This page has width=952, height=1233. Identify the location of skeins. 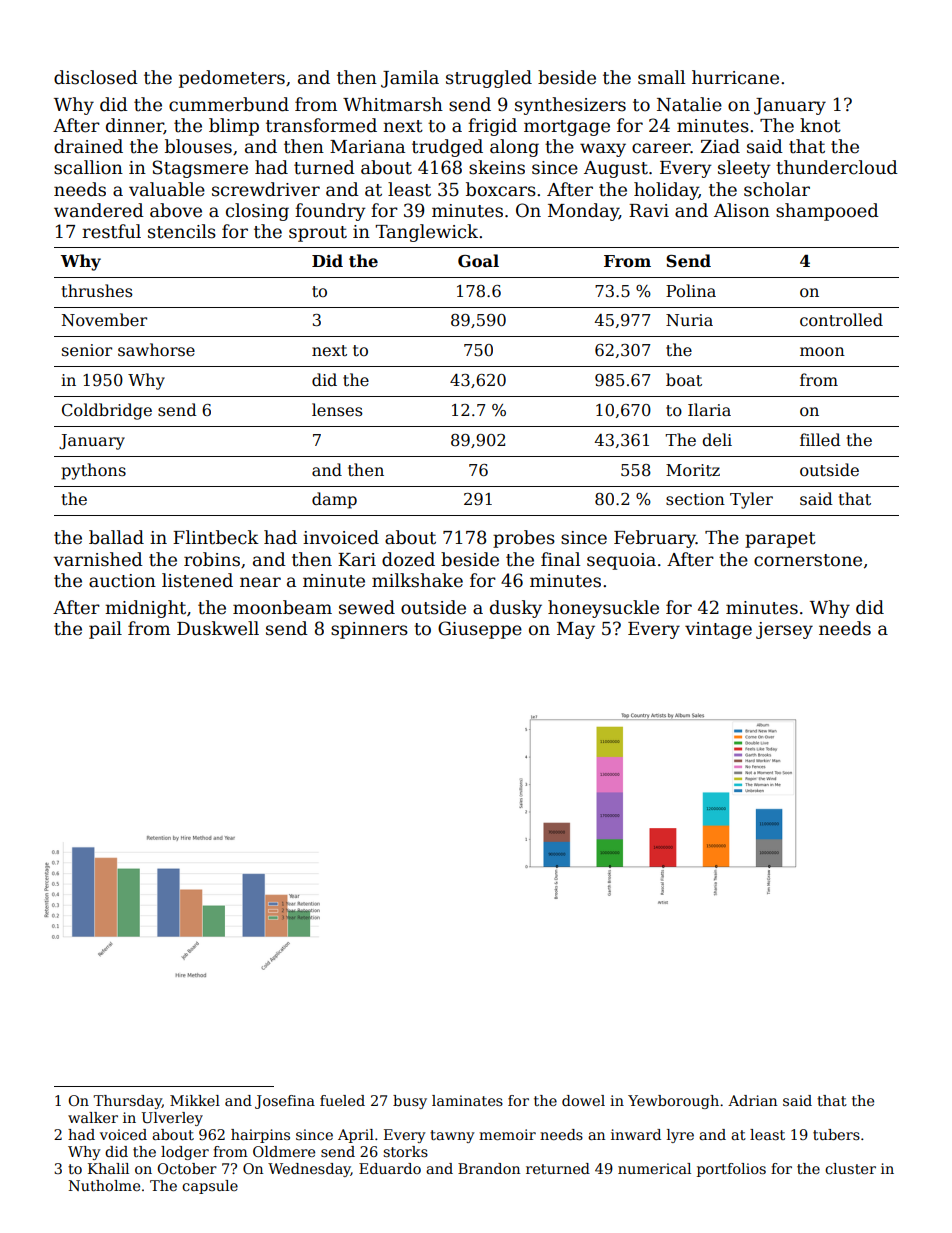
(497, 167).
